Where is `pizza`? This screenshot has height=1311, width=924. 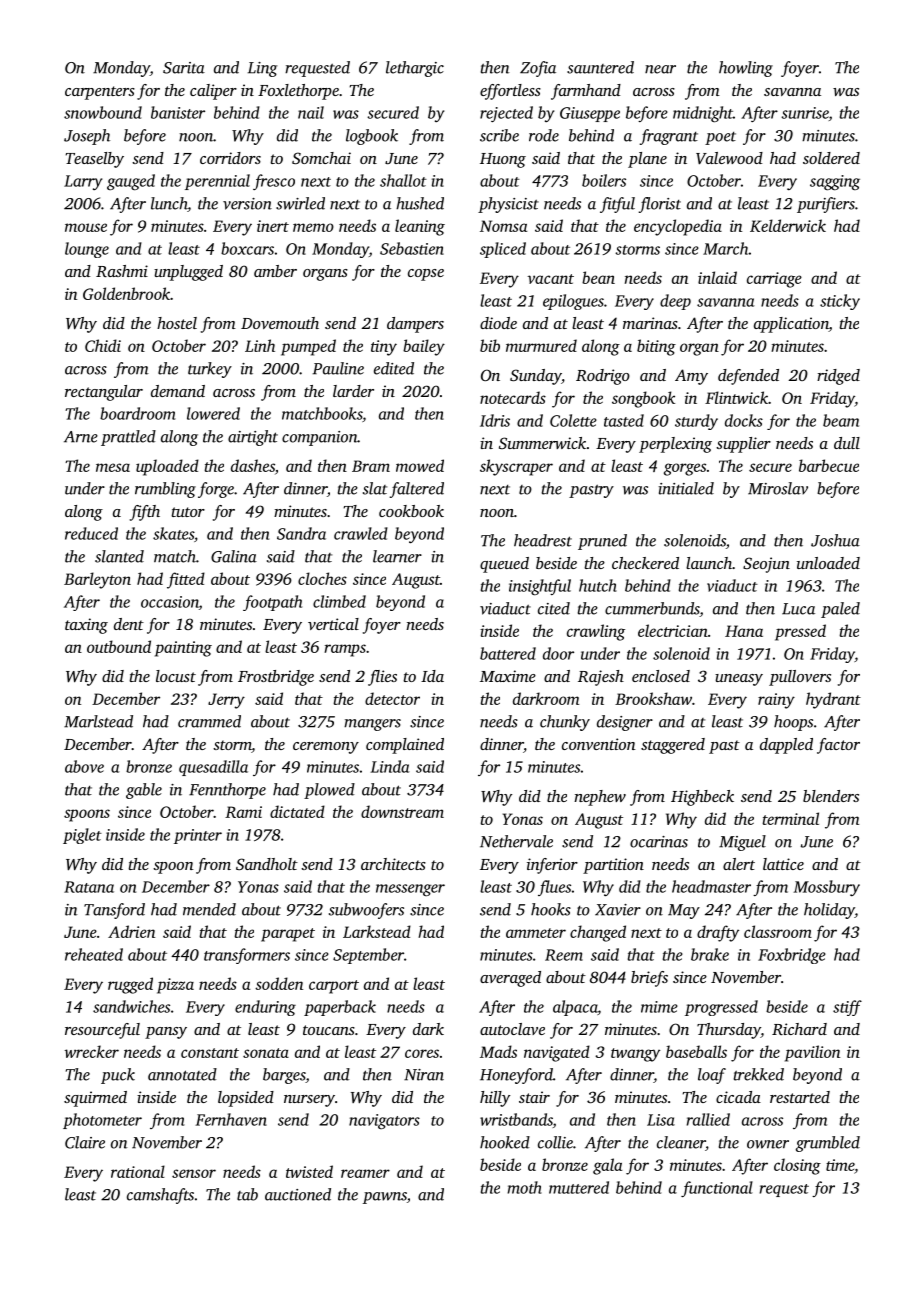 pizza is located at coordinates (175, 986).
